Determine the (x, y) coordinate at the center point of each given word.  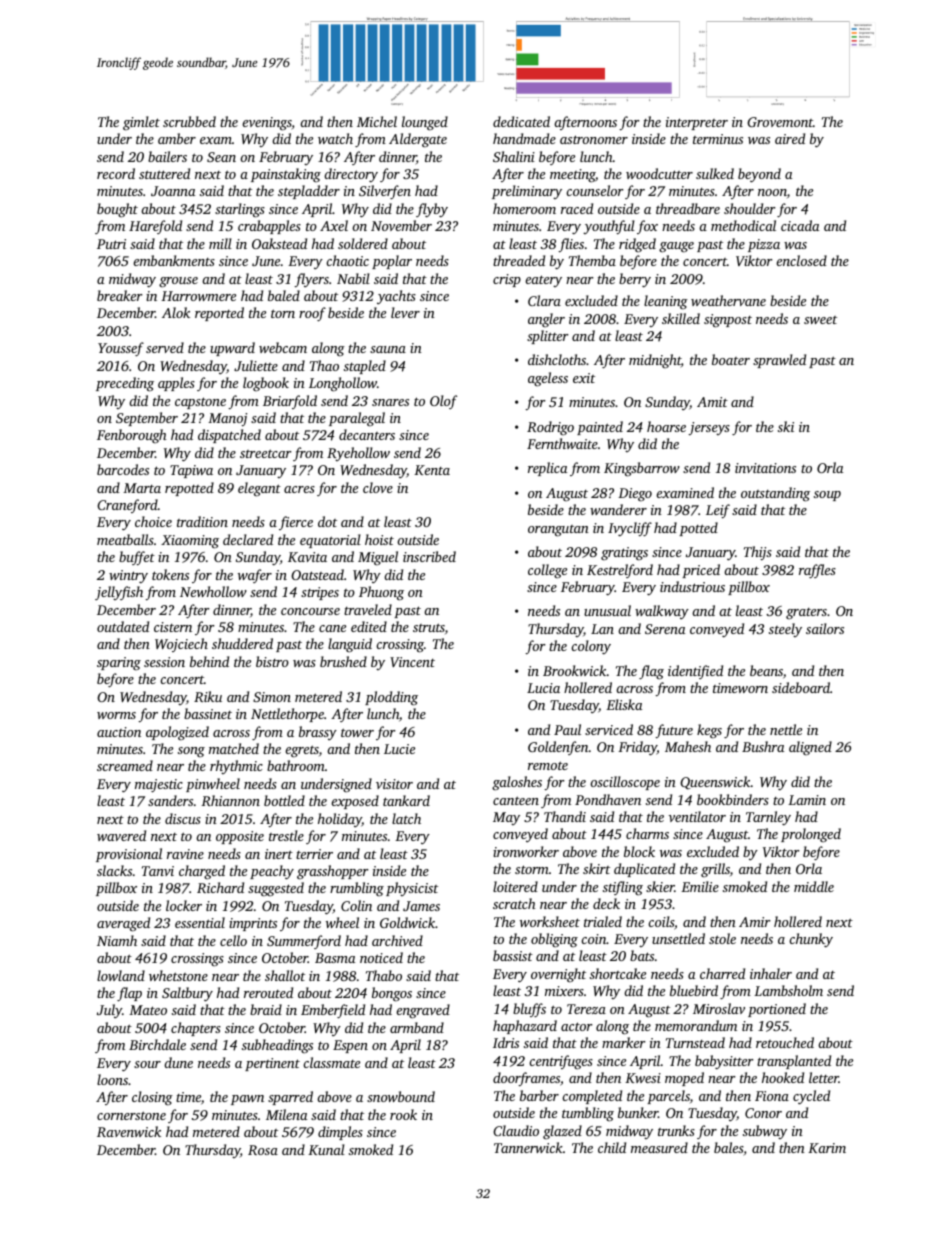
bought (117, 210)
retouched (785, 1042)
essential (200, 922)
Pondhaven (608, 799)
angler (546, 320)
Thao (324, 365)
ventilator (697, 816)
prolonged (811, 835)
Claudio (516, 1130)
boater (731, 359)
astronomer (594, 139)
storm (532, 869)
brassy (318, 733)
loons (112, 1079)
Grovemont (780, 122)
